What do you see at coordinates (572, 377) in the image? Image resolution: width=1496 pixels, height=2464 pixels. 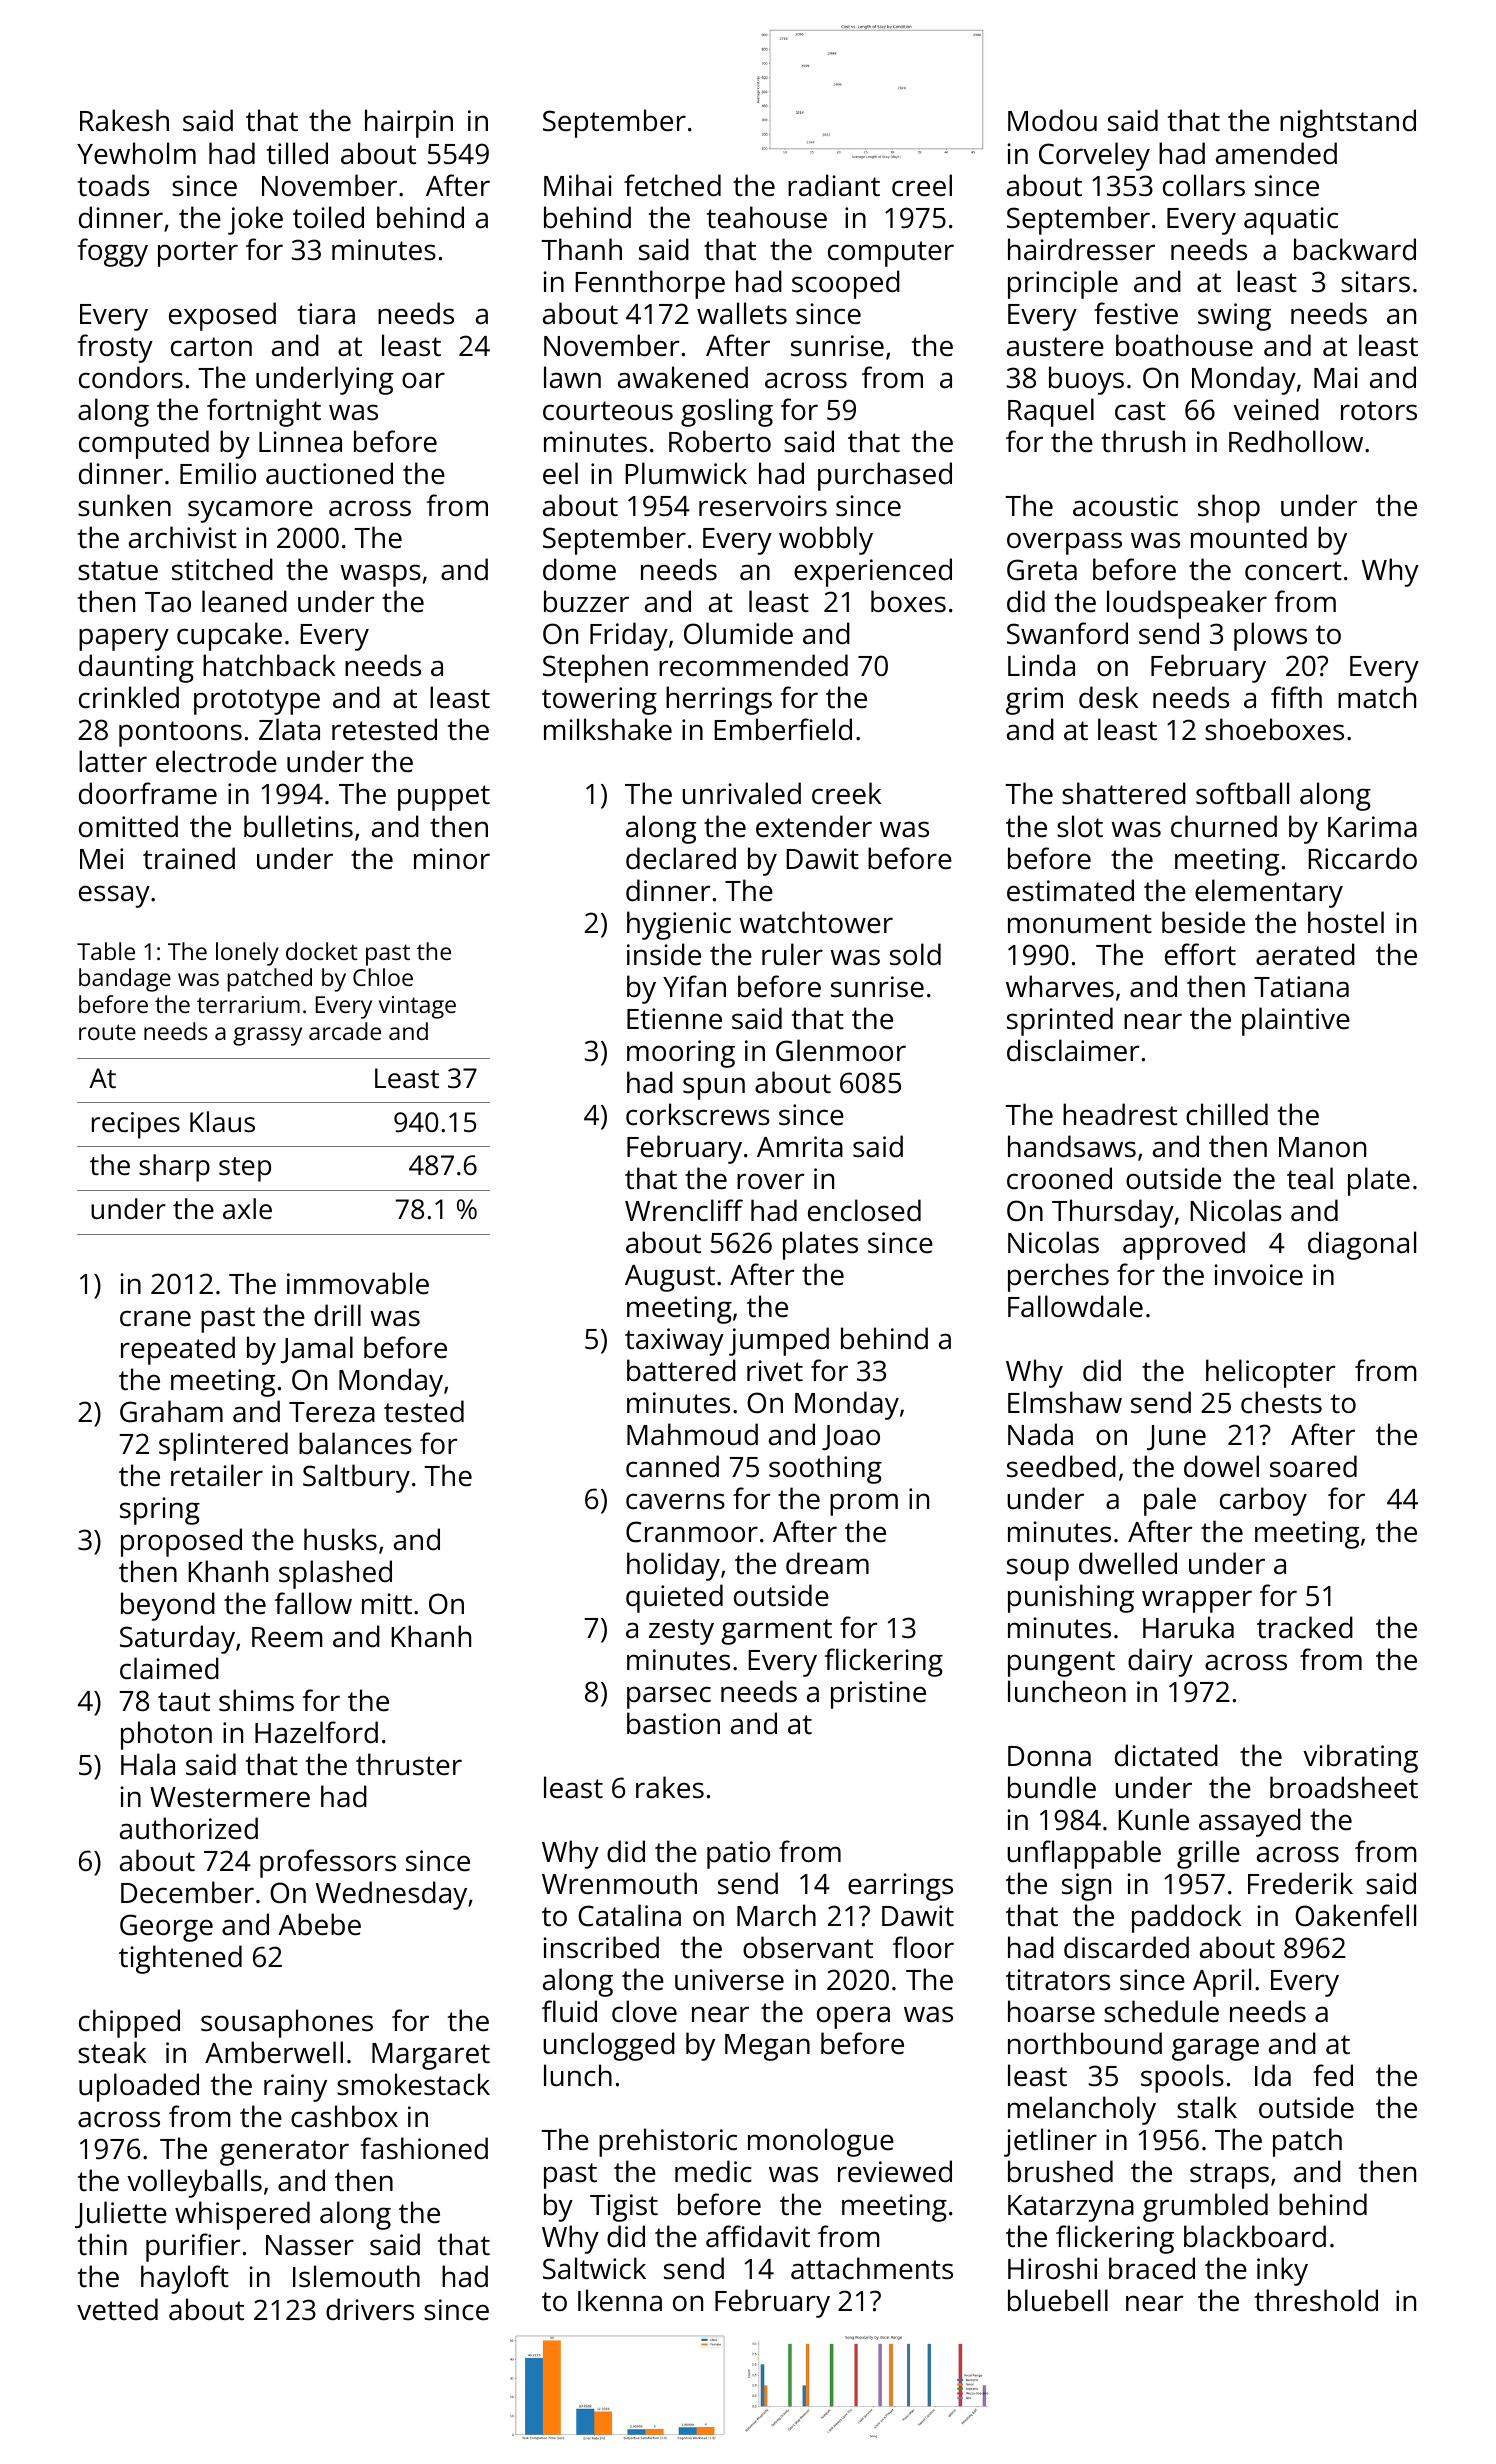 I see `lawn` at bounding box center [572, 377].
